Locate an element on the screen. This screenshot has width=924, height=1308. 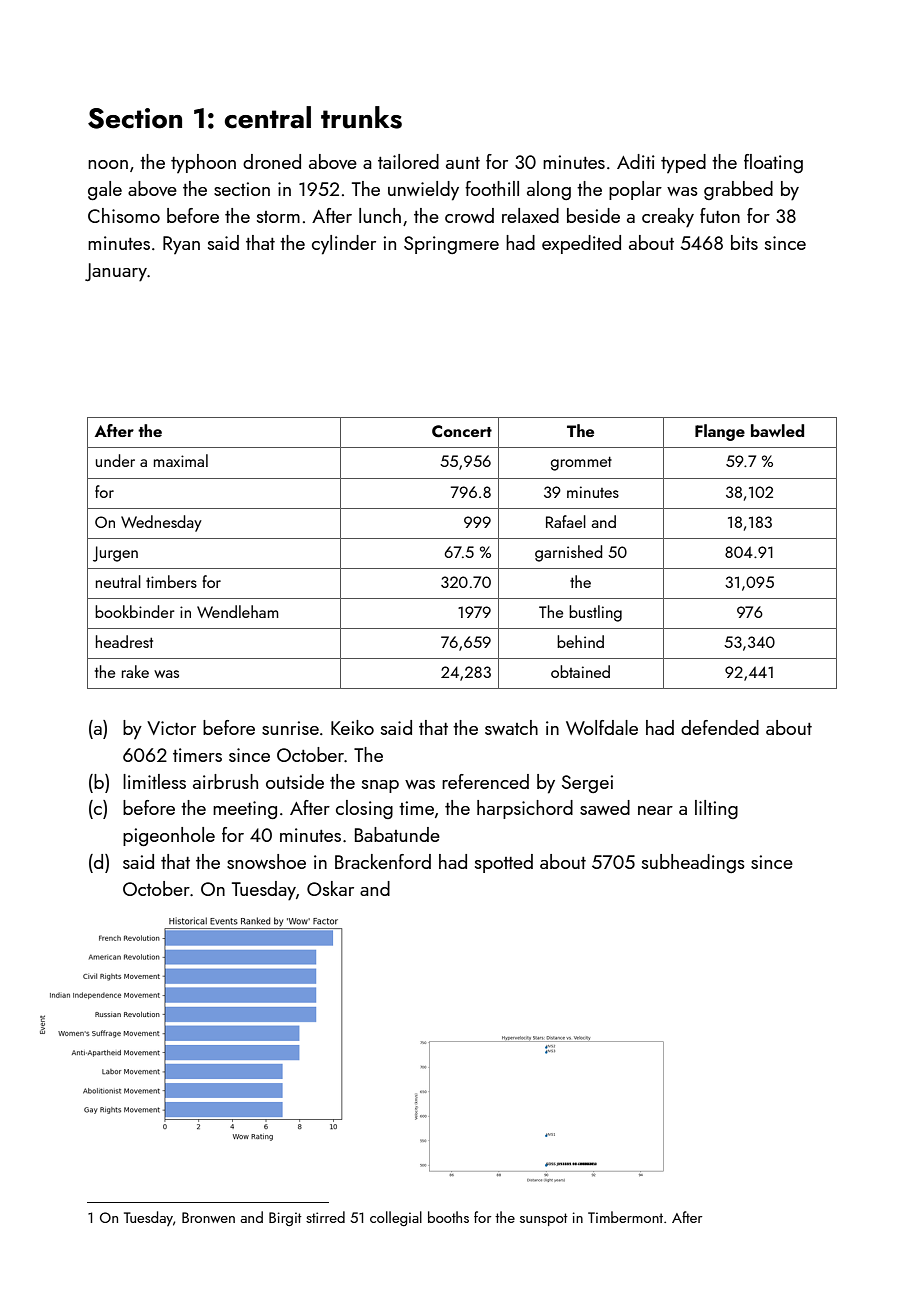
Timbermont is located at coordinates (625, 1217).
